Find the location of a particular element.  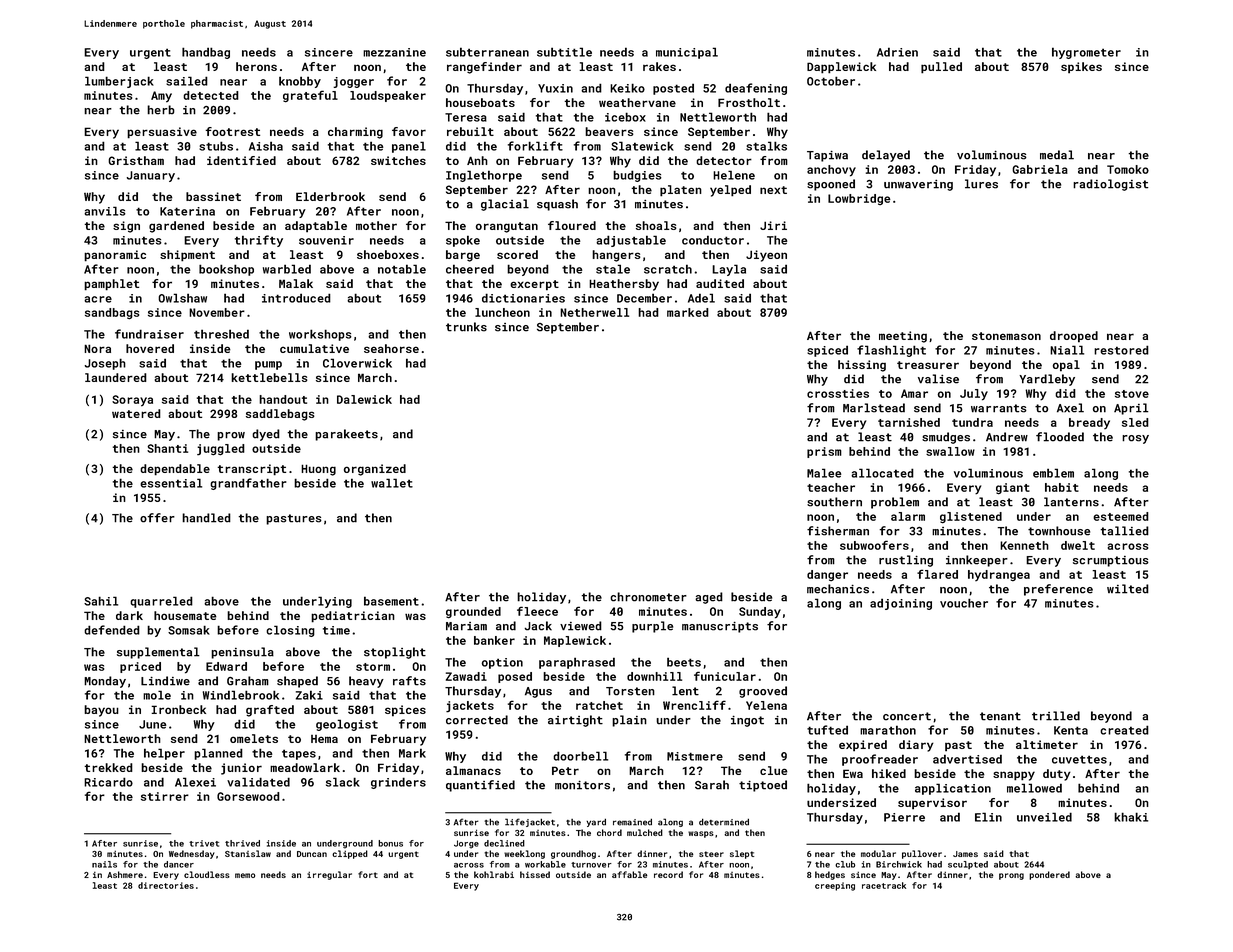

Andrew is located at coordinates (1007, 437).
